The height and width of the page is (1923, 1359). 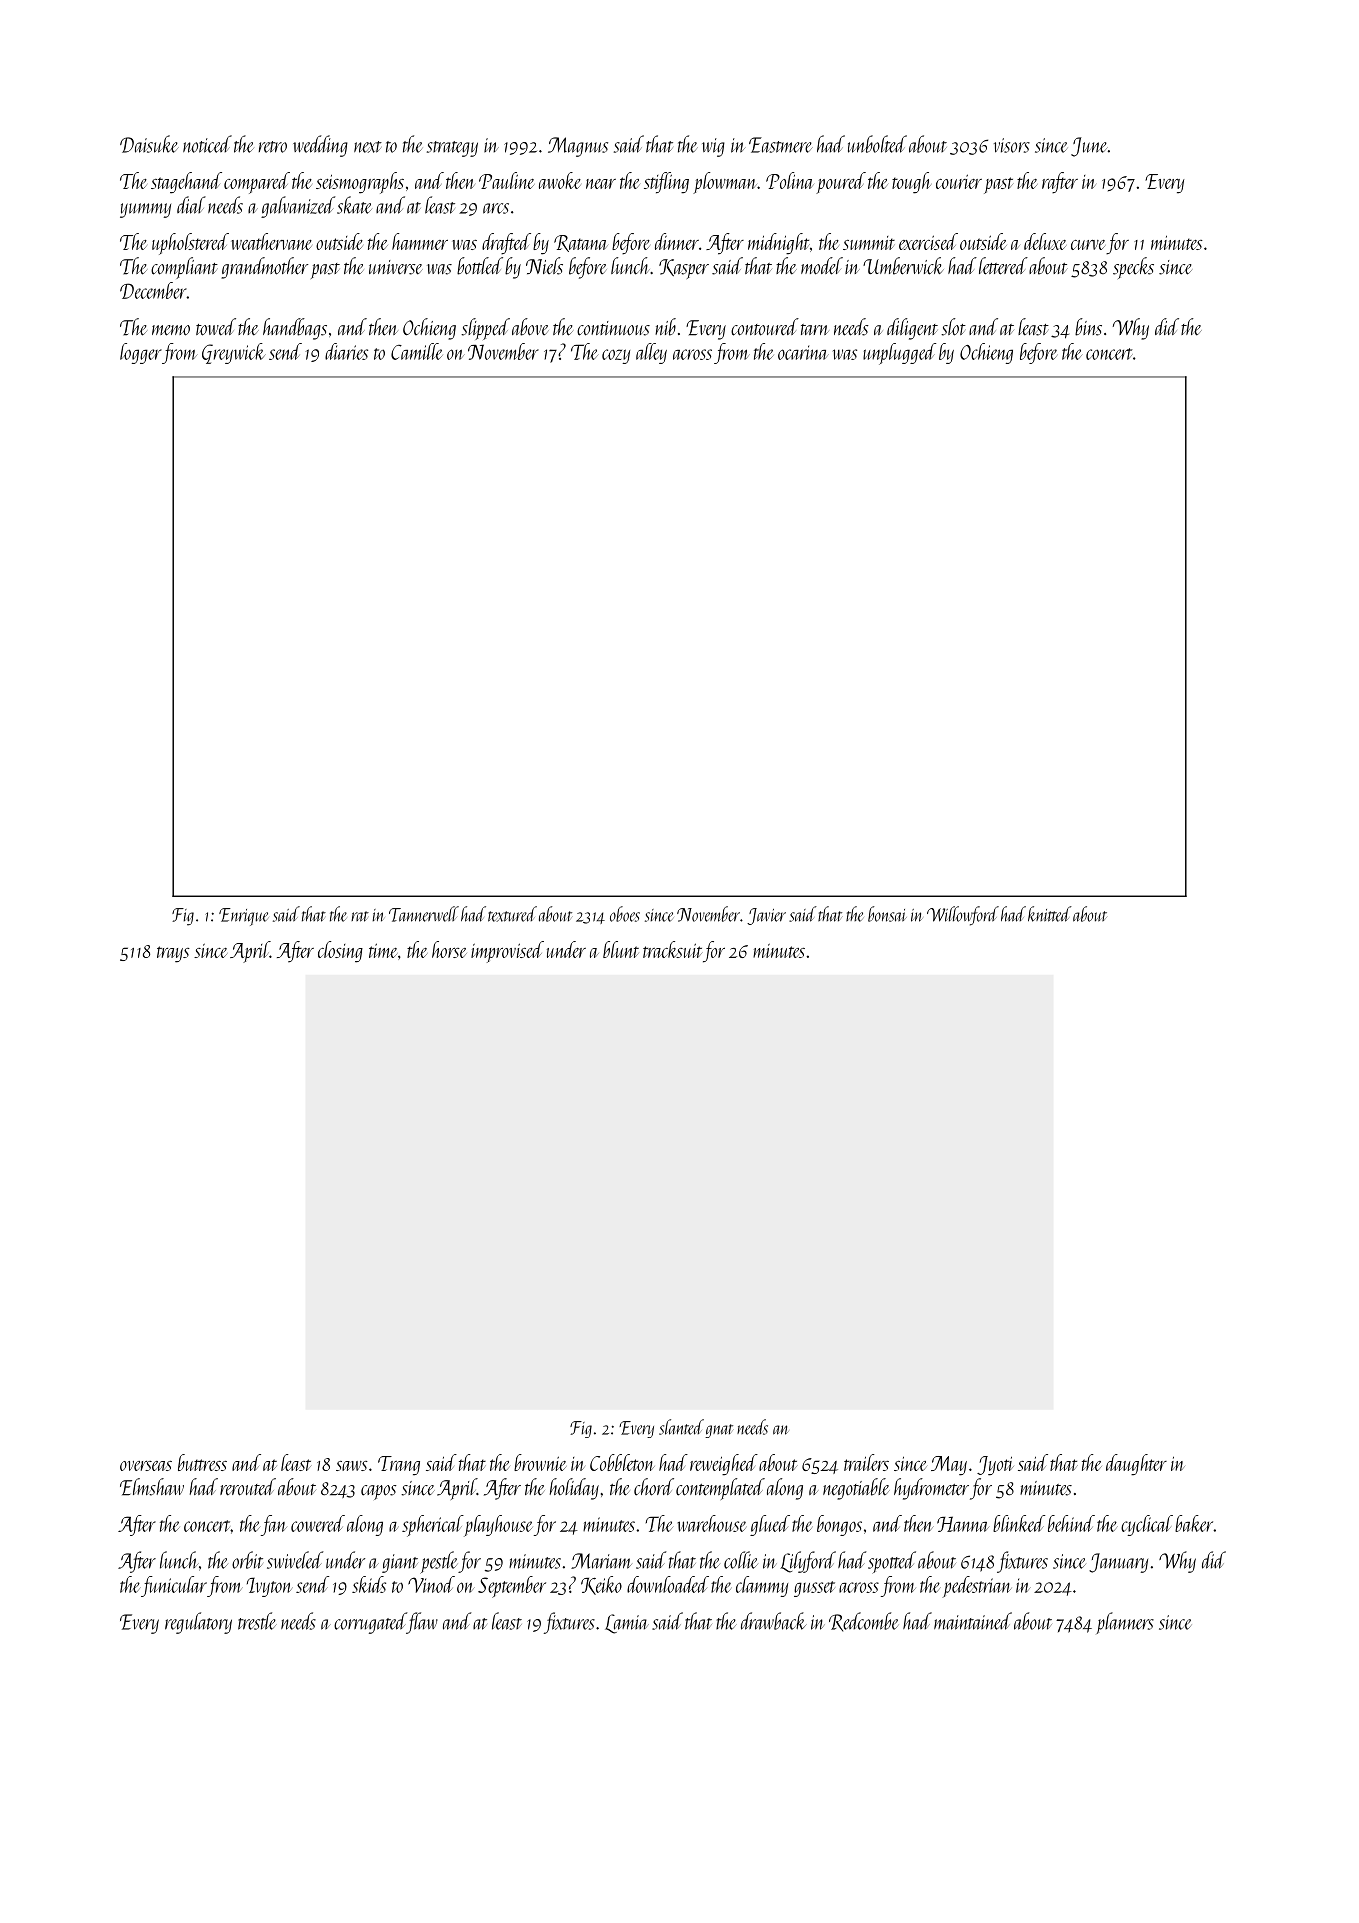 I want to click on Tannerwell, so click(x=424, y=914).
